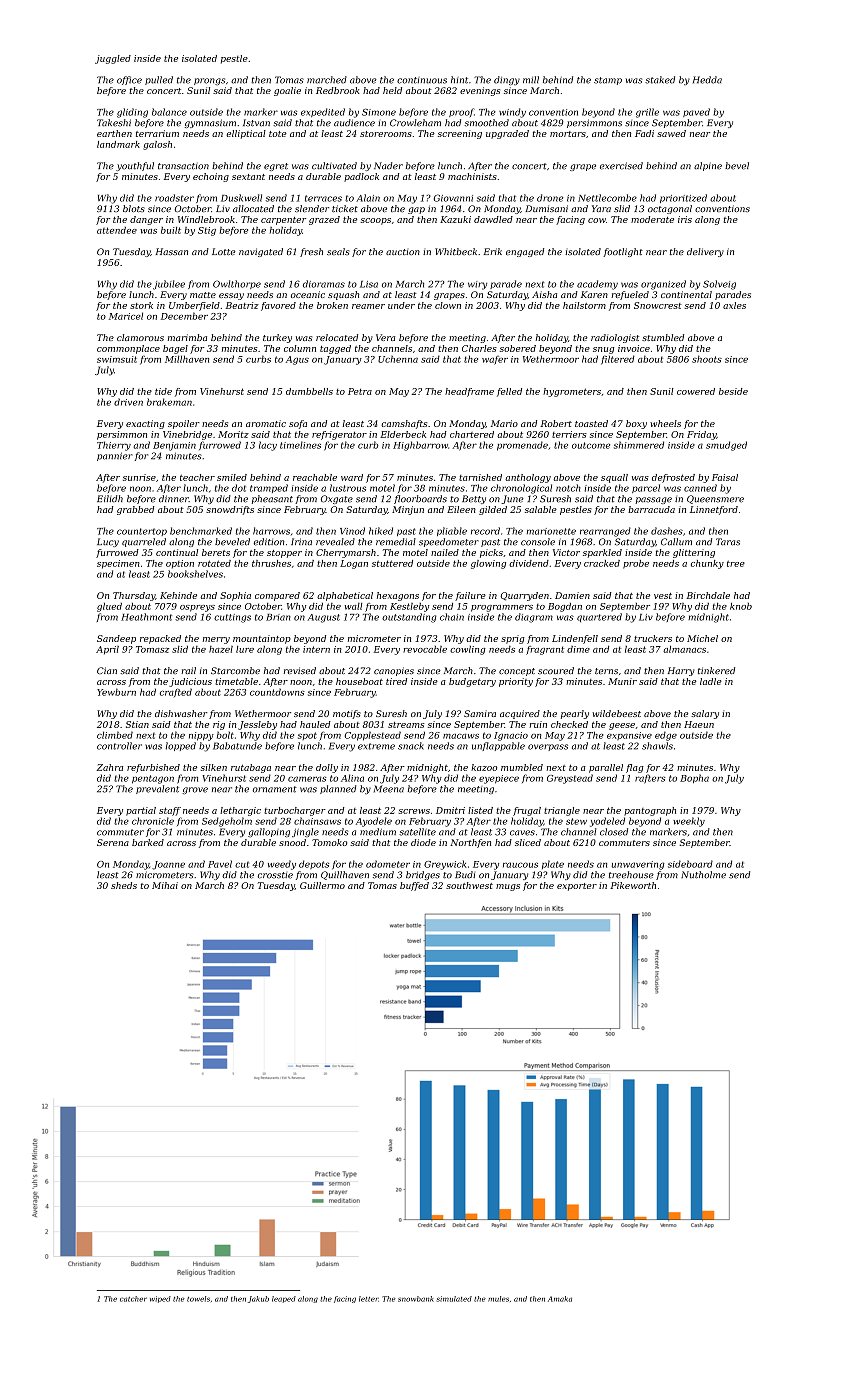 Image resolution: width=849 pixels, height=1400 pixels. What do you see at coordinates (360, 391) in the screenshot?
I see `Petra` at bounding box center [360, 391].
